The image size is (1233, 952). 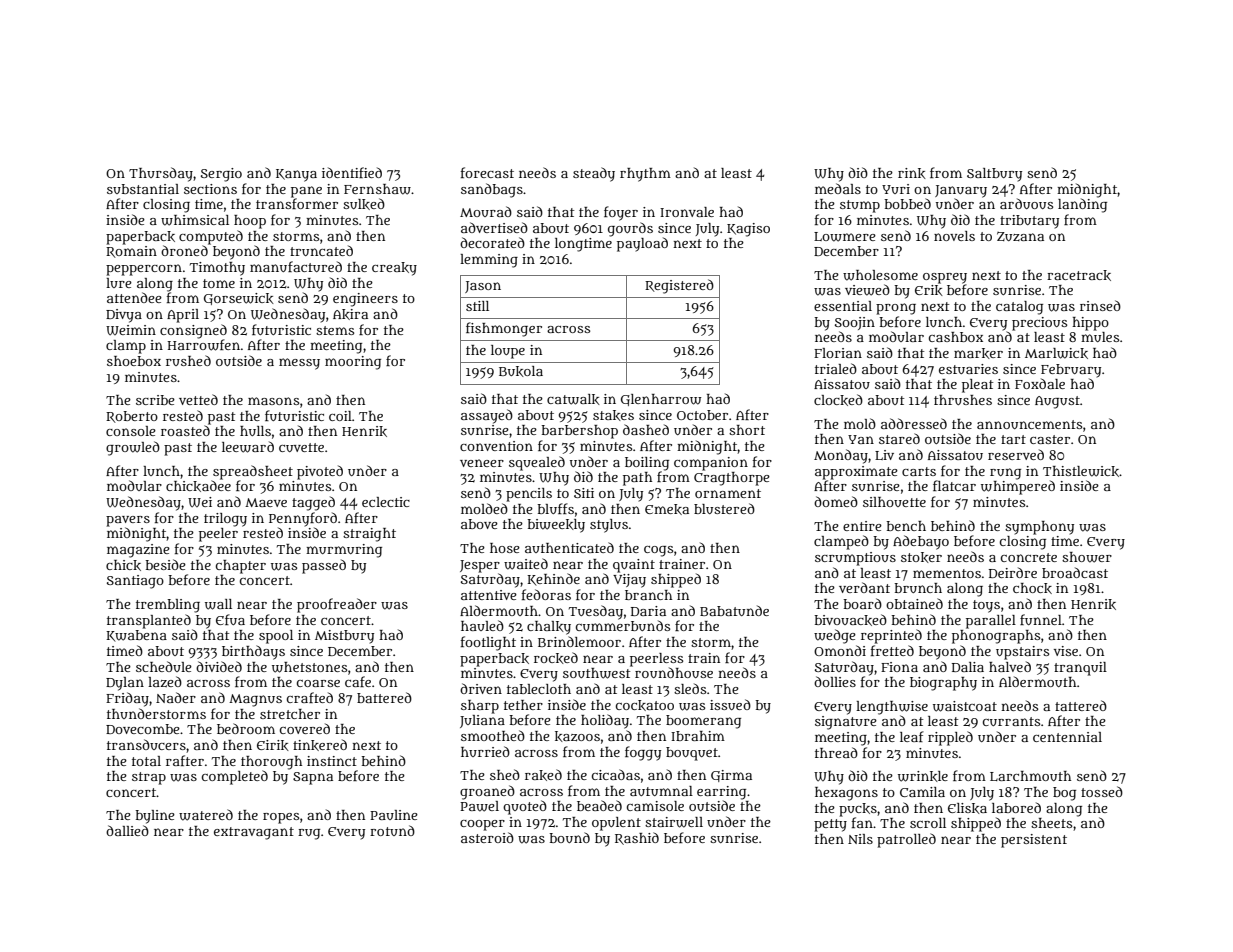 I want to click on roundhouse, so click(x=674, y=672).
